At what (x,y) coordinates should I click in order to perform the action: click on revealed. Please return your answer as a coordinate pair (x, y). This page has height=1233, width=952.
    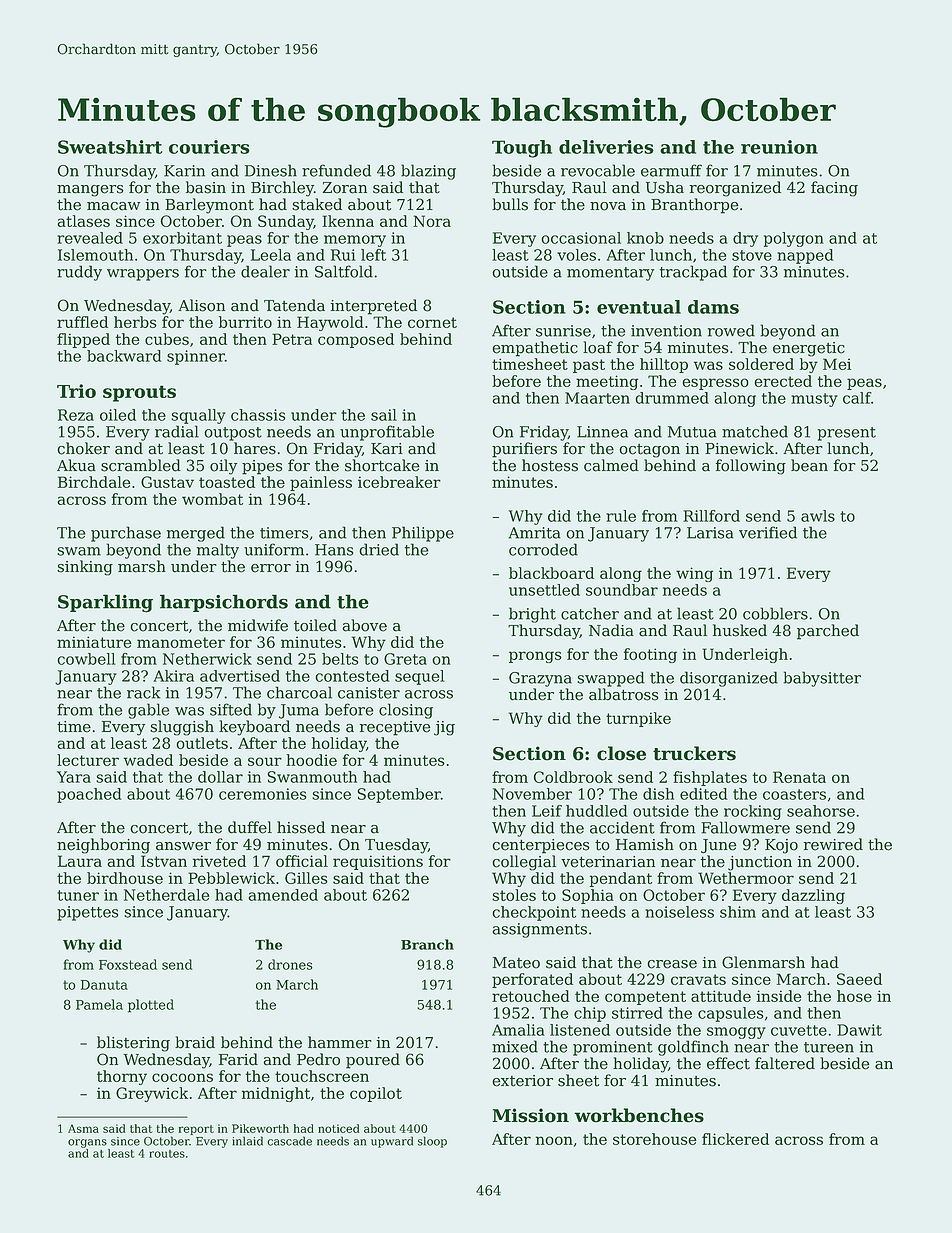
    Looking at the image, I should click on (90, 238).
